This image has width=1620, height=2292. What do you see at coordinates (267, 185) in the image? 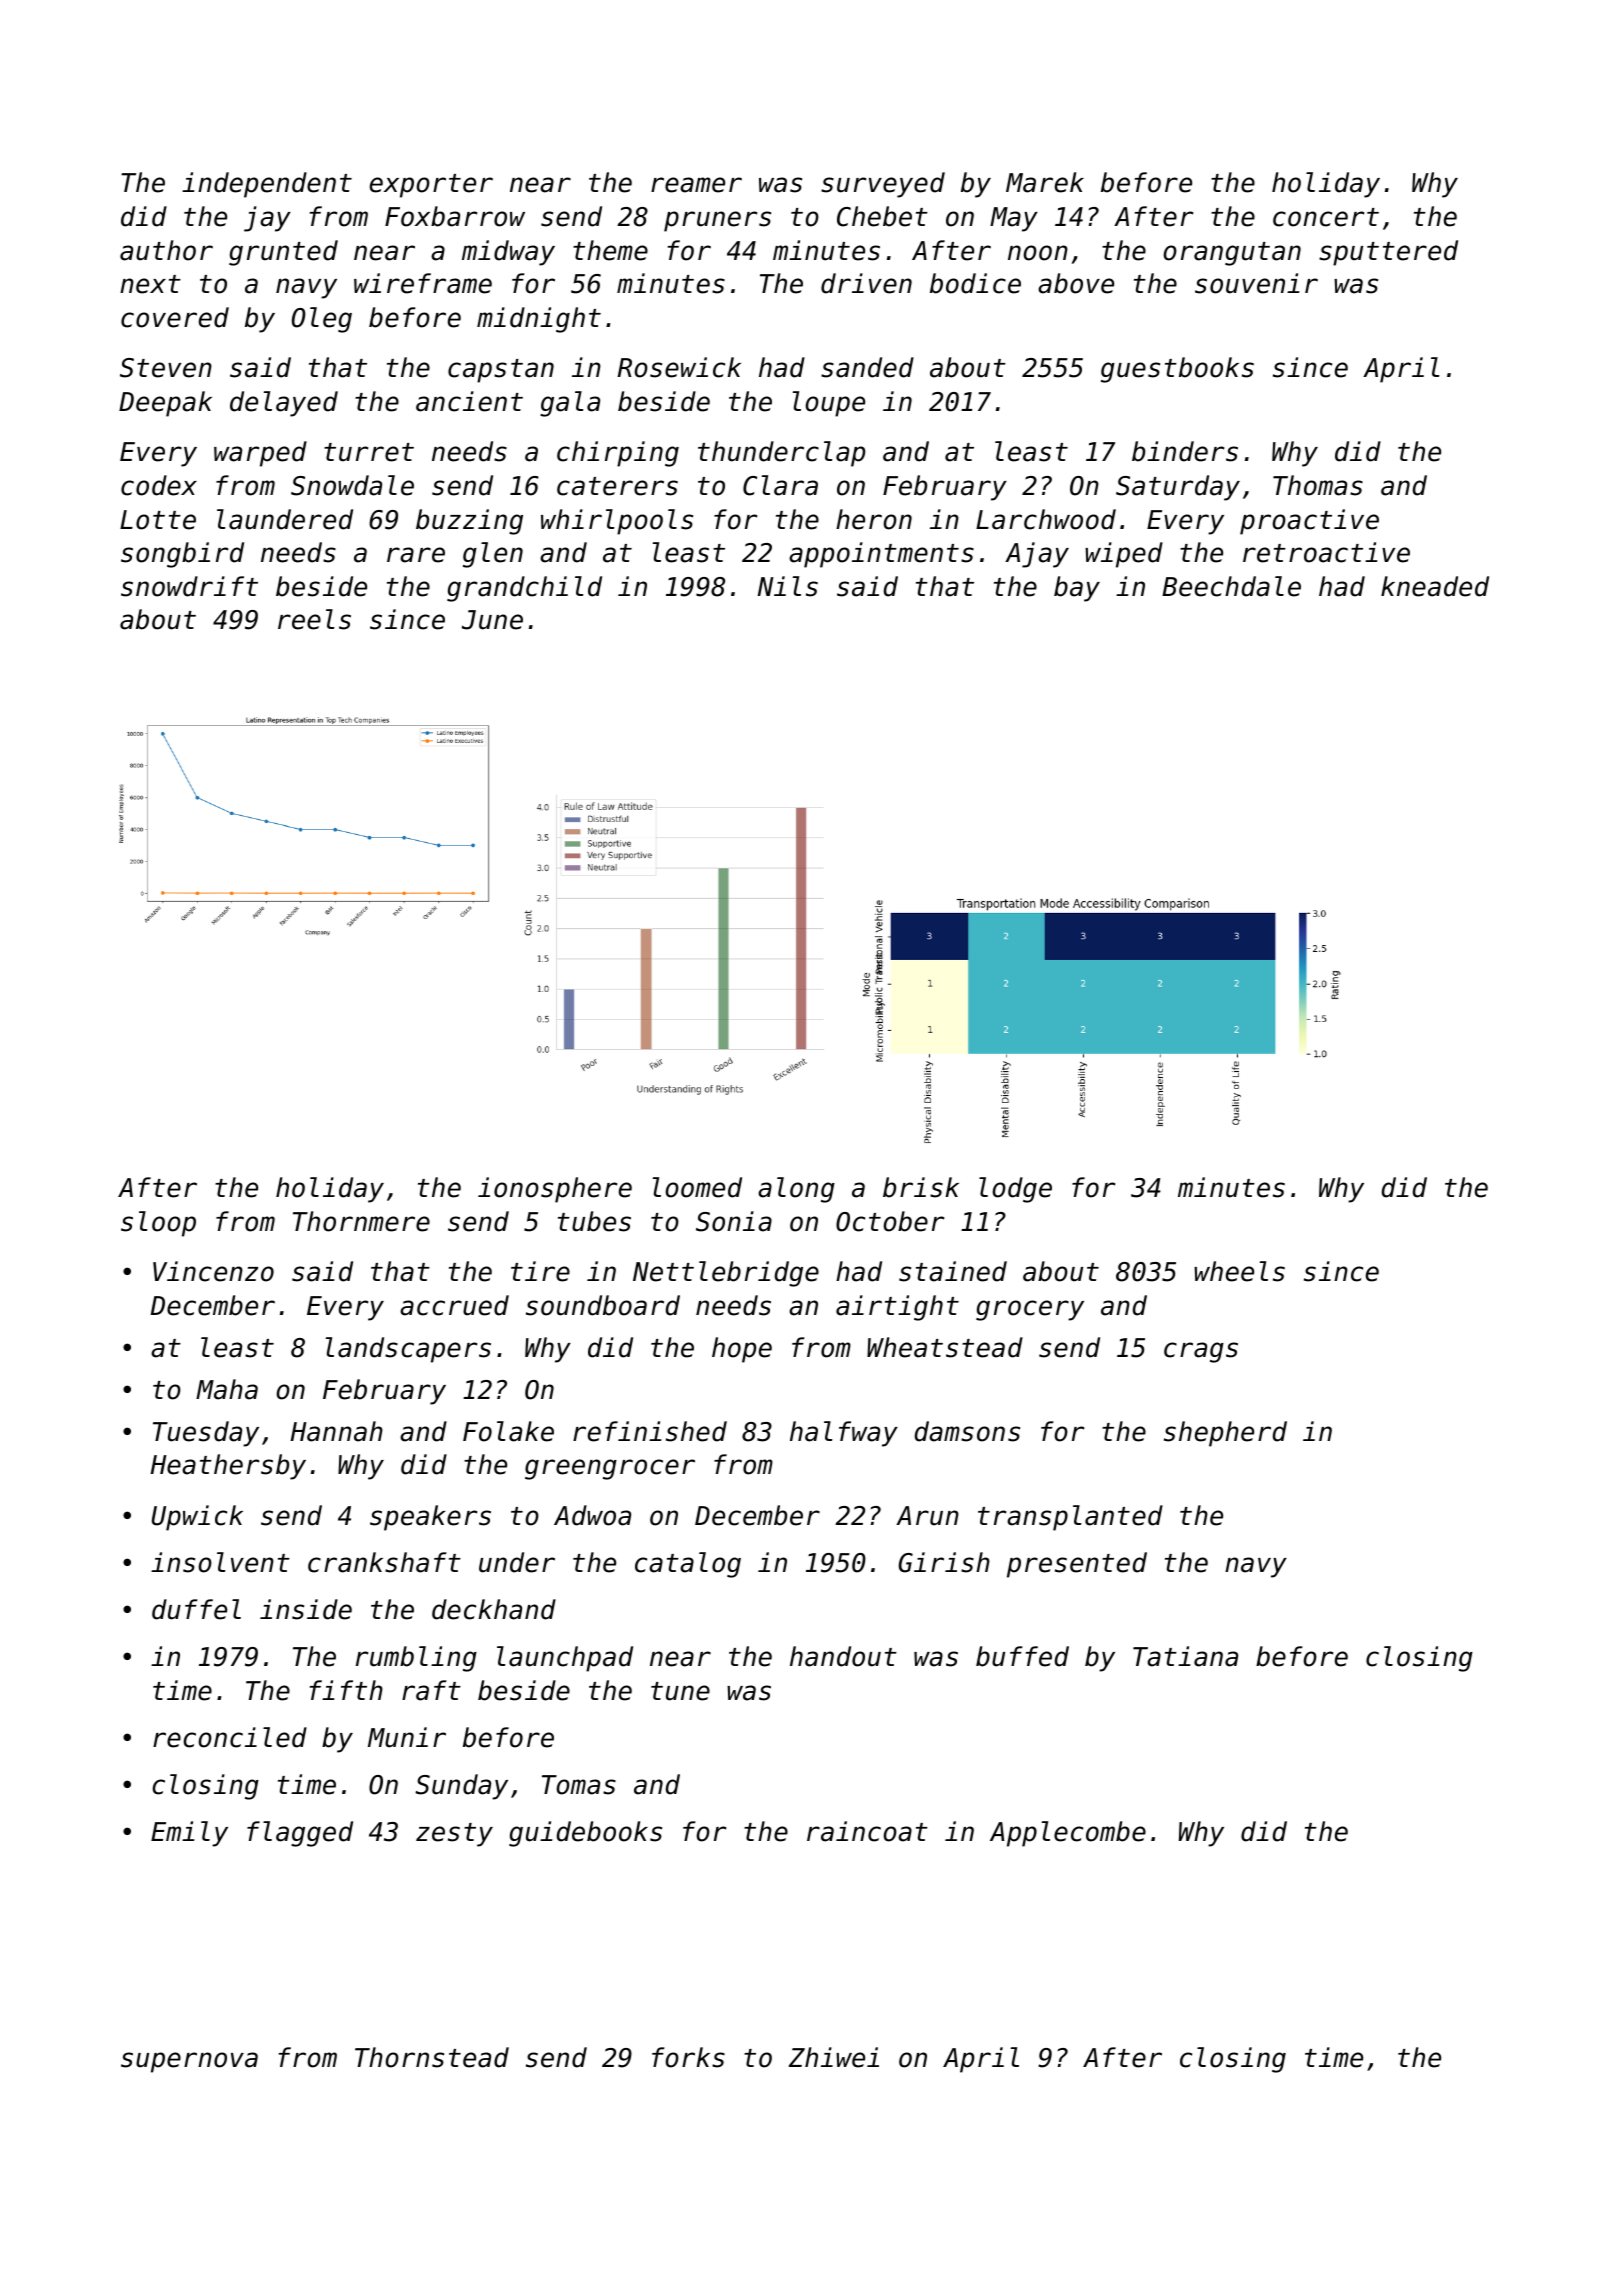
I see `independent` at bounding box center [267, 185].
